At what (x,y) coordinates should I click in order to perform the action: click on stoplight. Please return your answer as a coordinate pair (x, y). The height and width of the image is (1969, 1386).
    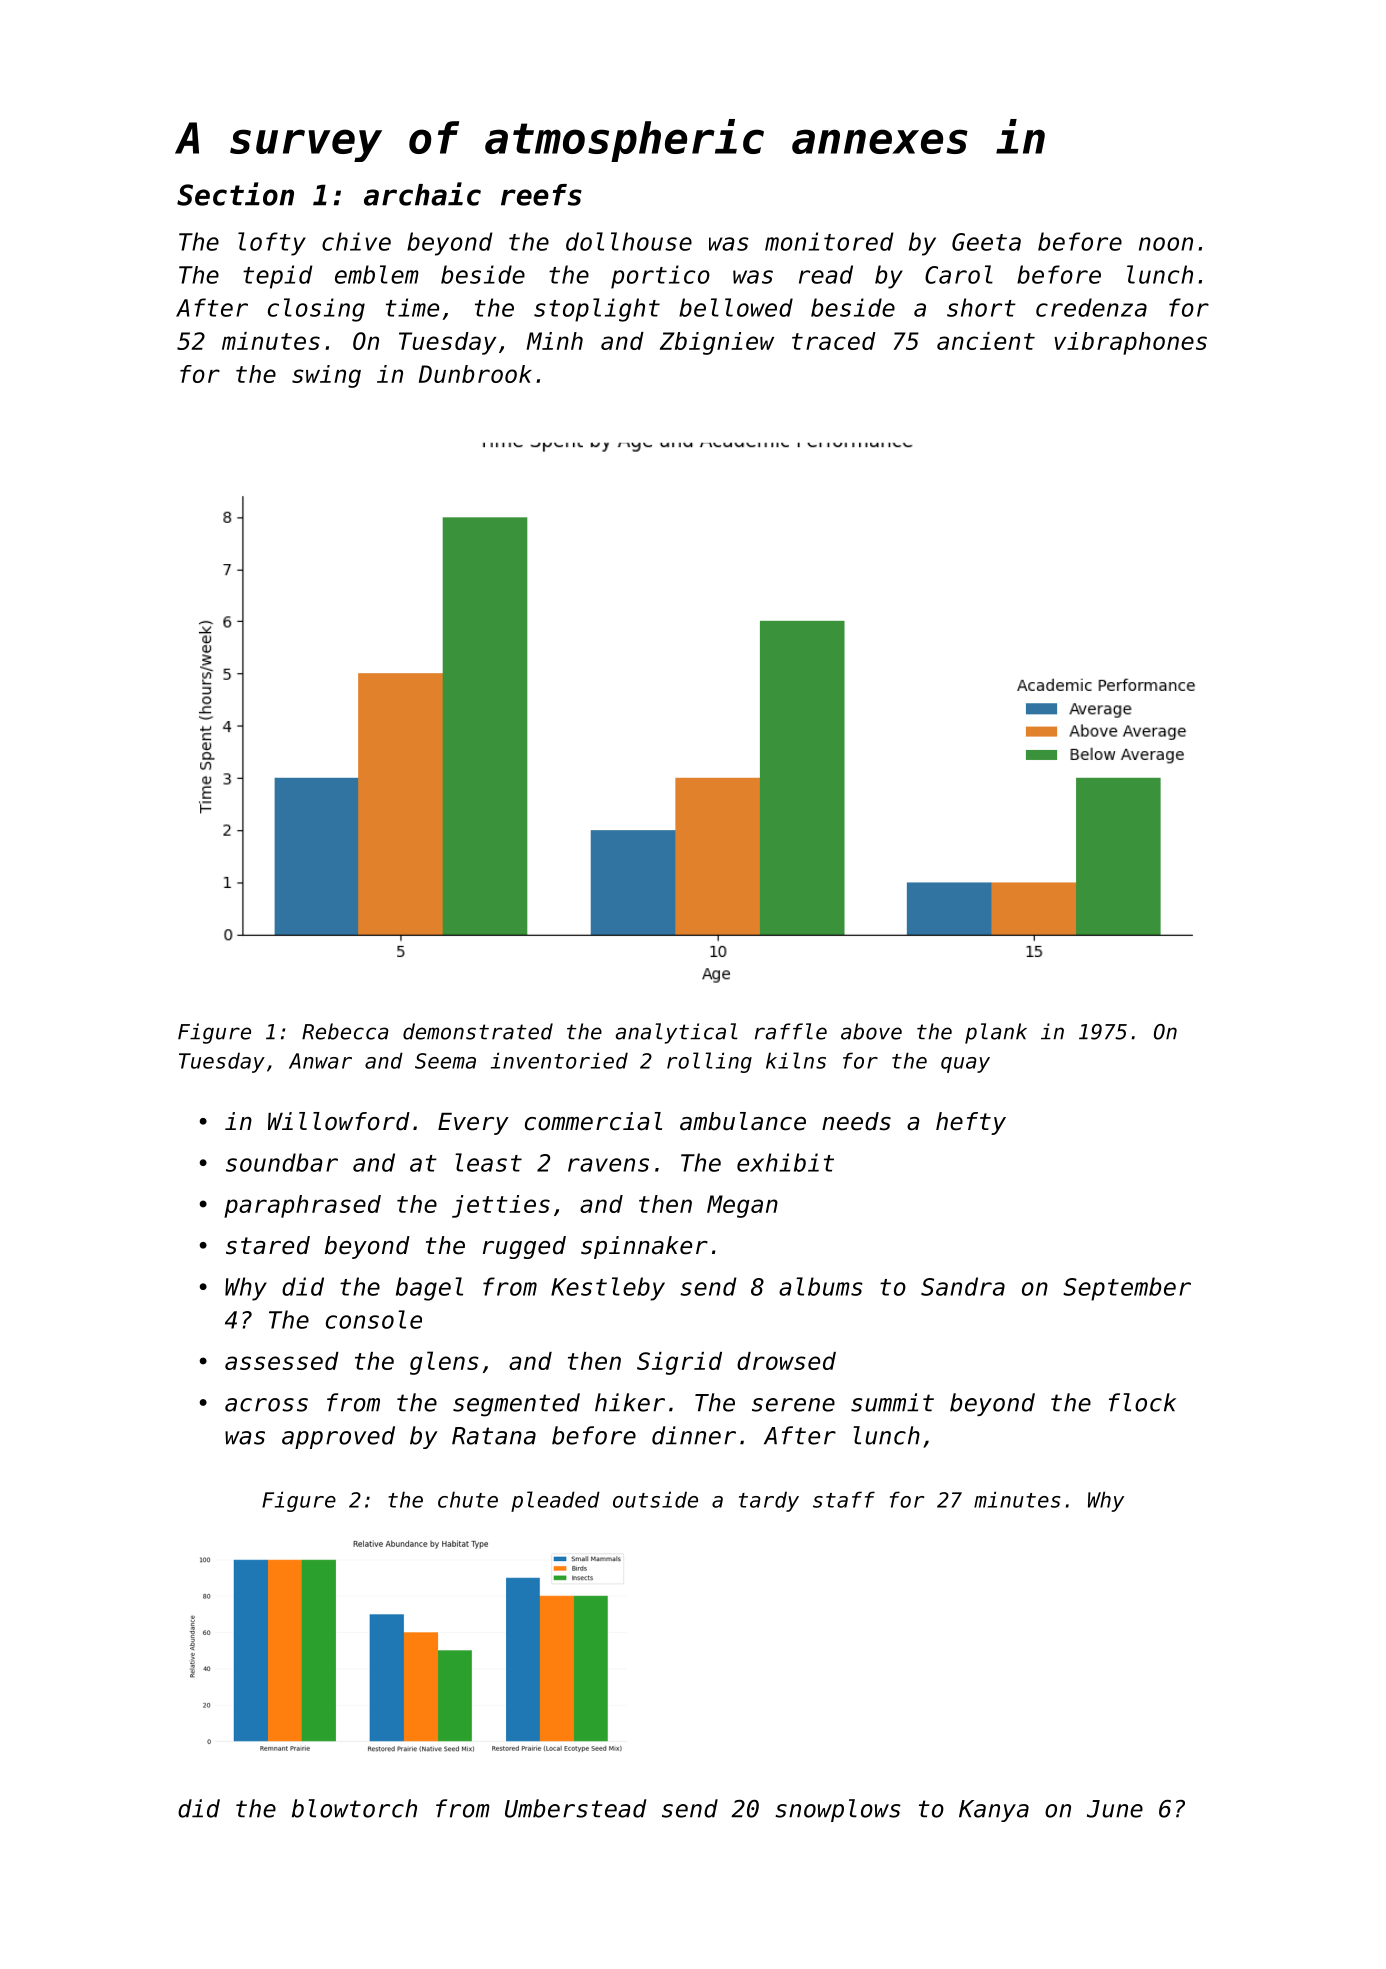
    Looking at the image, I should click on (597, 310).
